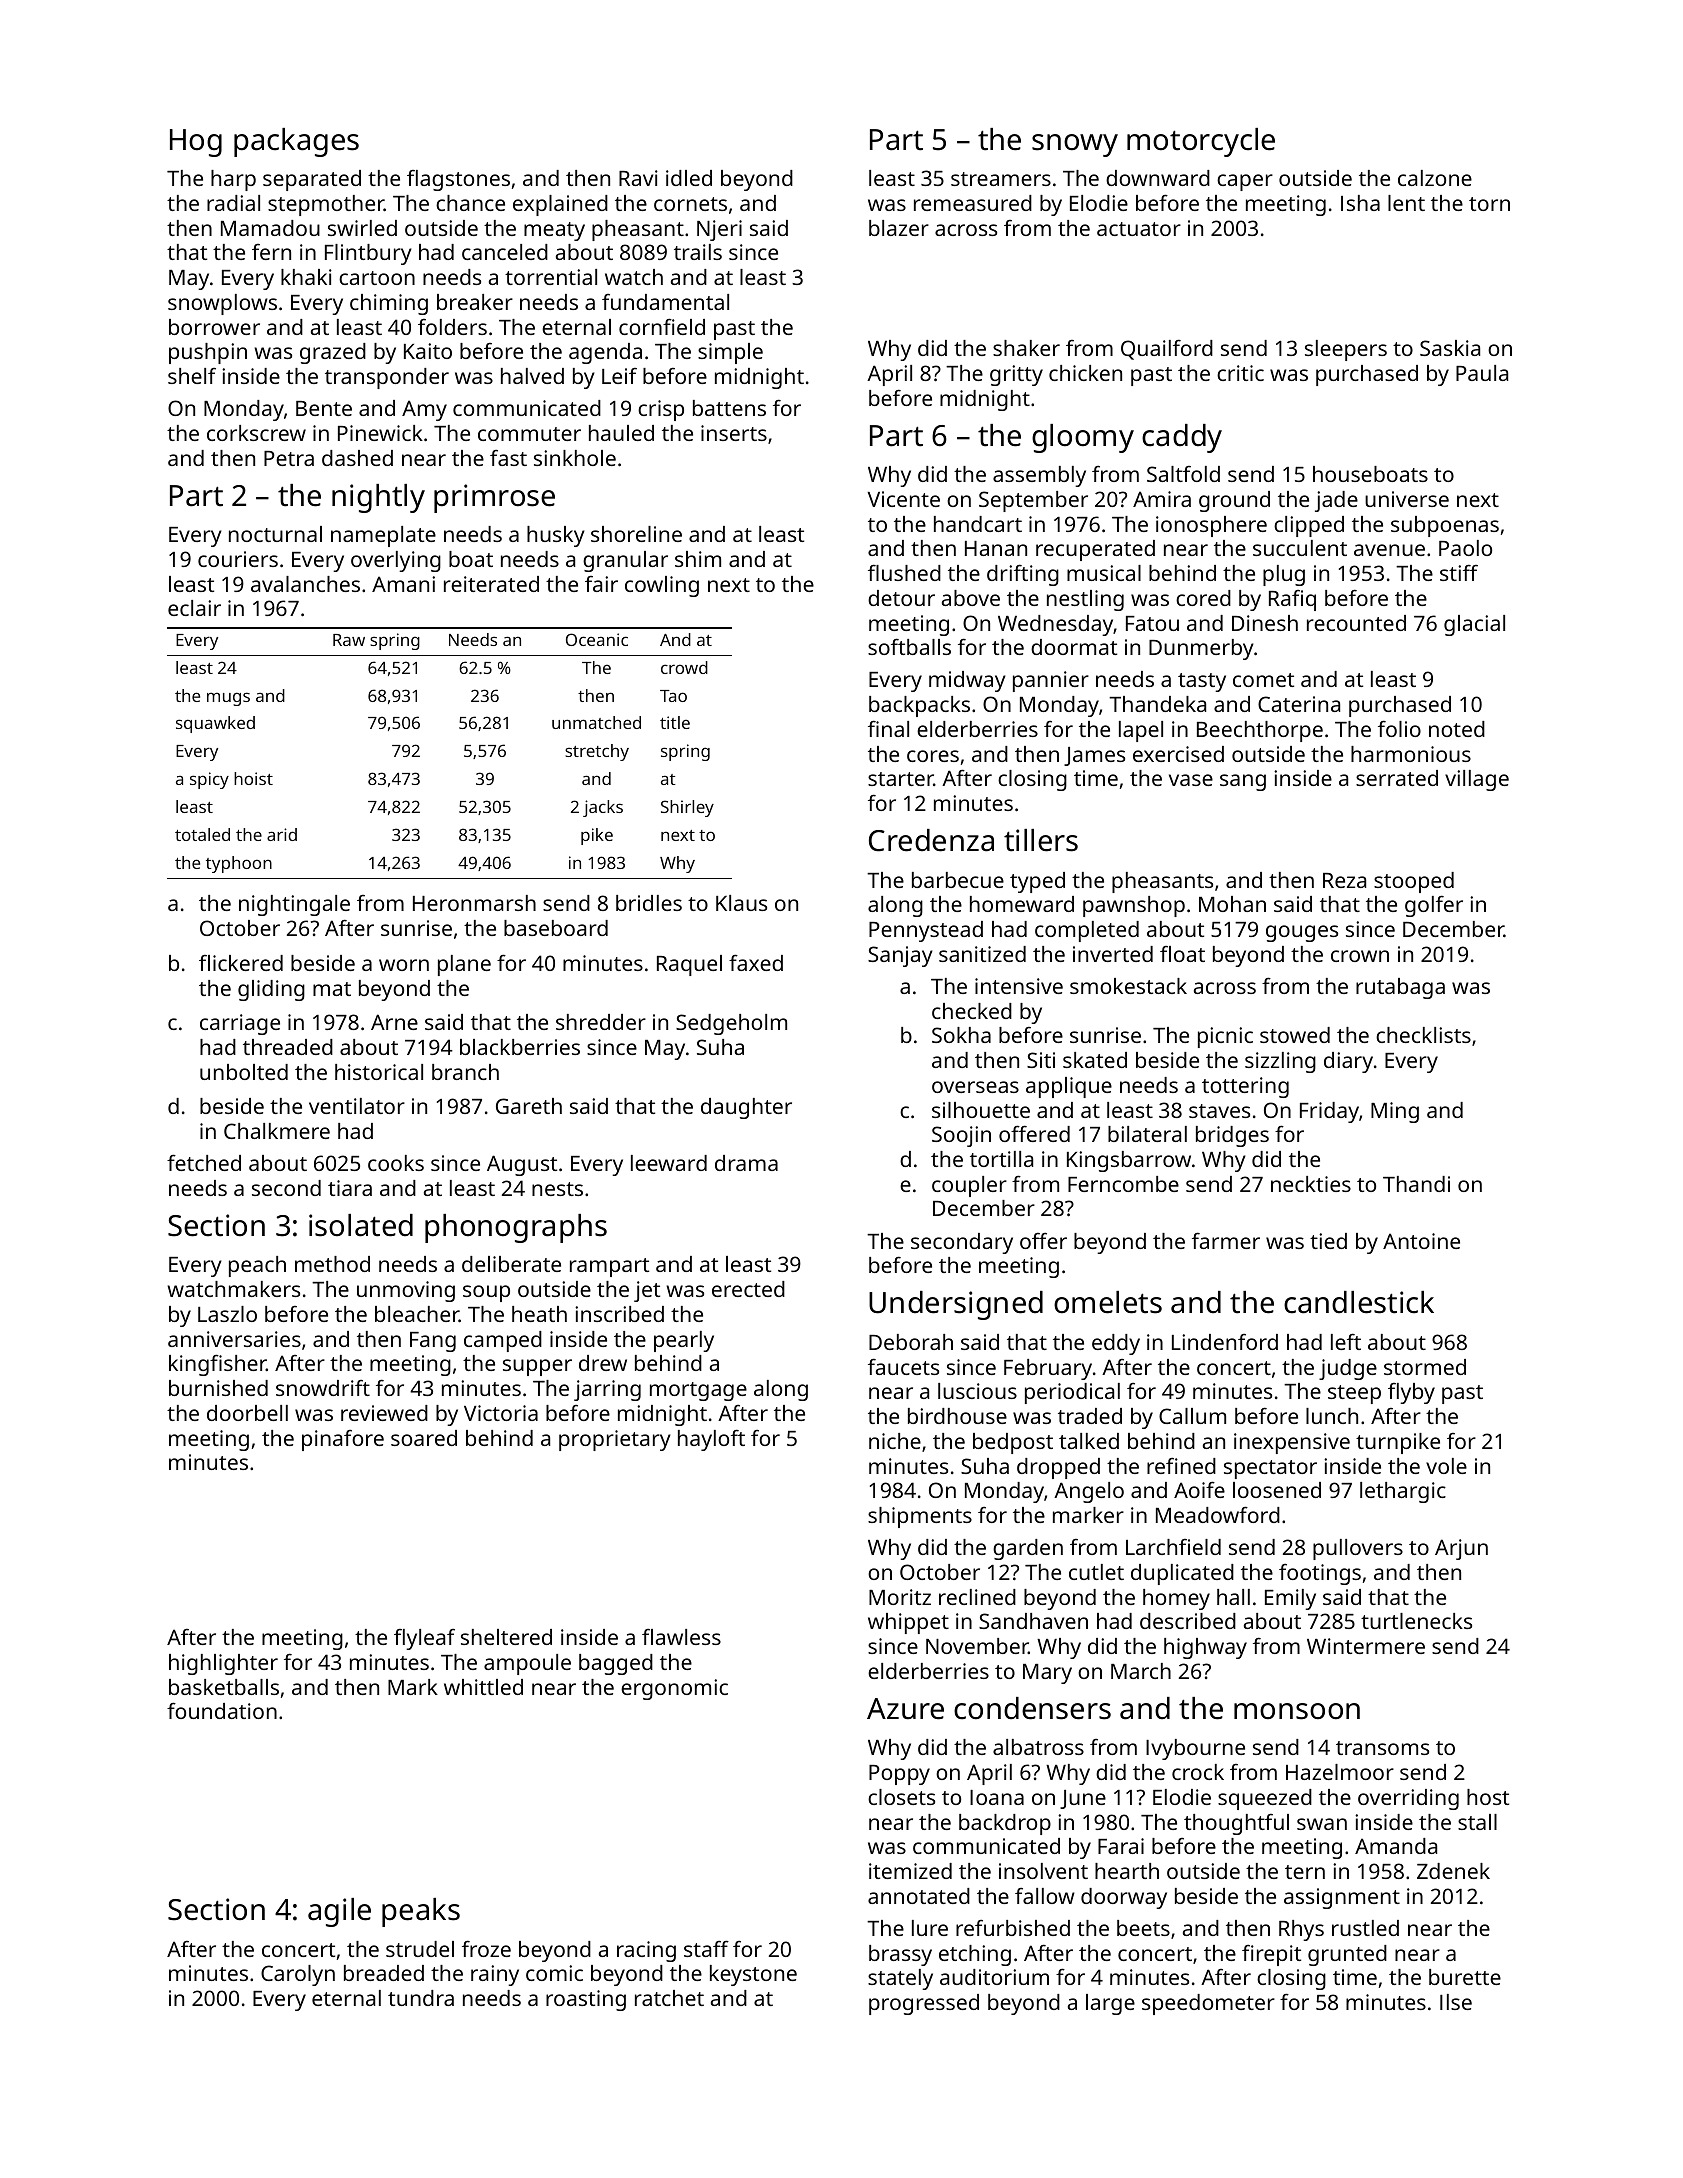 The height and width of the screenshot is (2178, 1683). What do you see at coordinates (665, 302) in the screenshot?
I see `fundamental` at bounding box center [665, 302].
